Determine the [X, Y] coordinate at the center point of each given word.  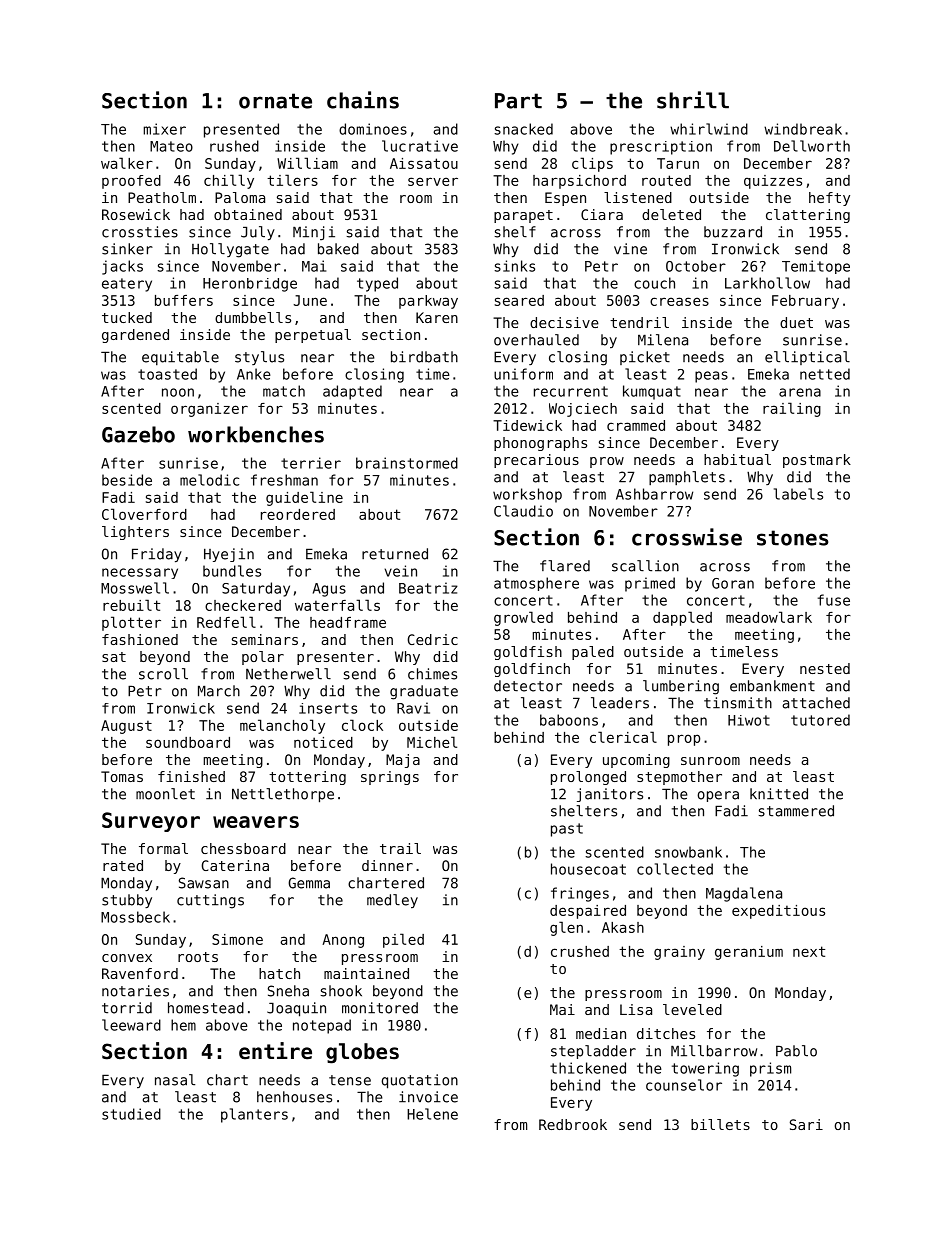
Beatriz [428, 588]
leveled [692, 1009]
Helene [432, 1114]
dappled [682, 618]
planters [254, 1115]
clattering [808, 216]
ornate [275, 101]
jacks [122, 267]
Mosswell [135, 588]
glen [566, 928]
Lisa [636, 1009]
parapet [523, 216]
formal [163, 848]
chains [363, 100]
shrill [693, 100]
